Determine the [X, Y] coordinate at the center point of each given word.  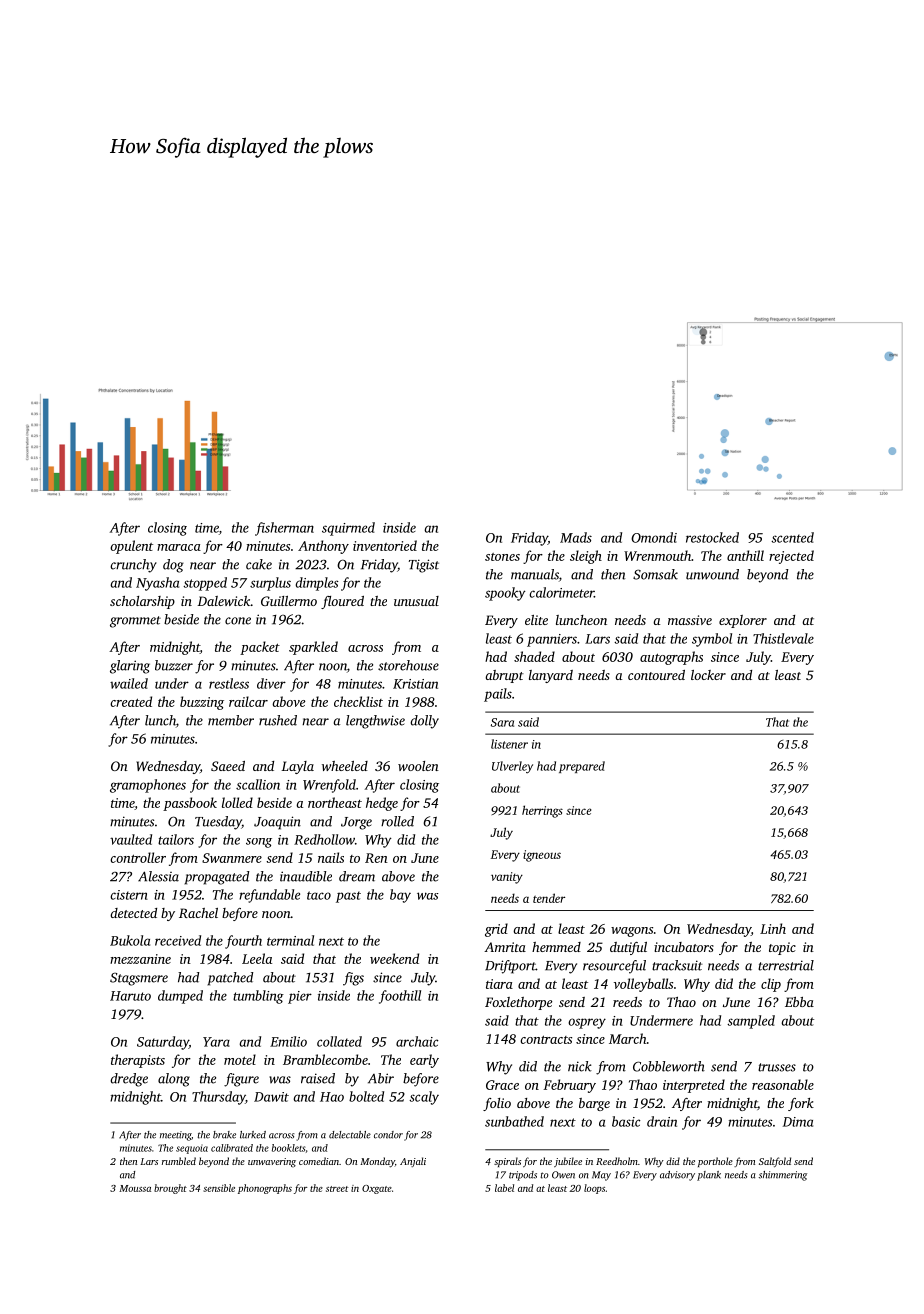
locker [708, 675]
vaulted [131, 839]
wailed [129, 683]
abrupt [504, 676]
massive [690, 620]
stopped [205, 584]
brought [170, 1189]
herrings [542, 811]
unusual [416, 601]
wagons [632, 932]
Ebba [799, 1002]
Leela [257, 958]
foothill [400, 997]
